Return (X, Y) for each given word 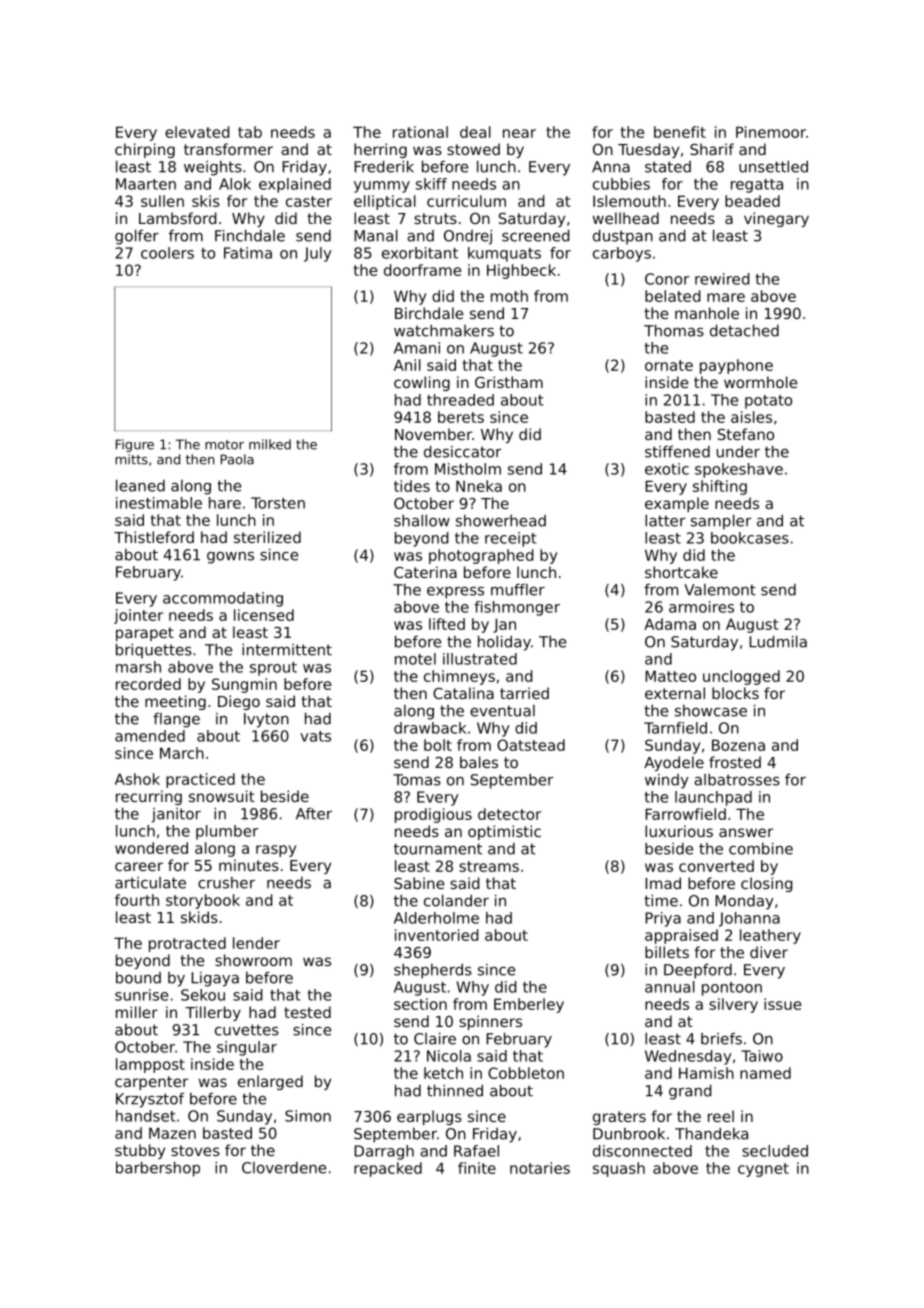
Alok (235, 184)
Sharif (712, 149)
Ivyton (266, 720)
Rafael (476, 1151)
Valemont (720, 590)
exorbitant (420, 253)
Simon (308, 1116)
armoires (701, 607)
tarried (524, 693)
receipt (511, 539)
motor (224, 445)
